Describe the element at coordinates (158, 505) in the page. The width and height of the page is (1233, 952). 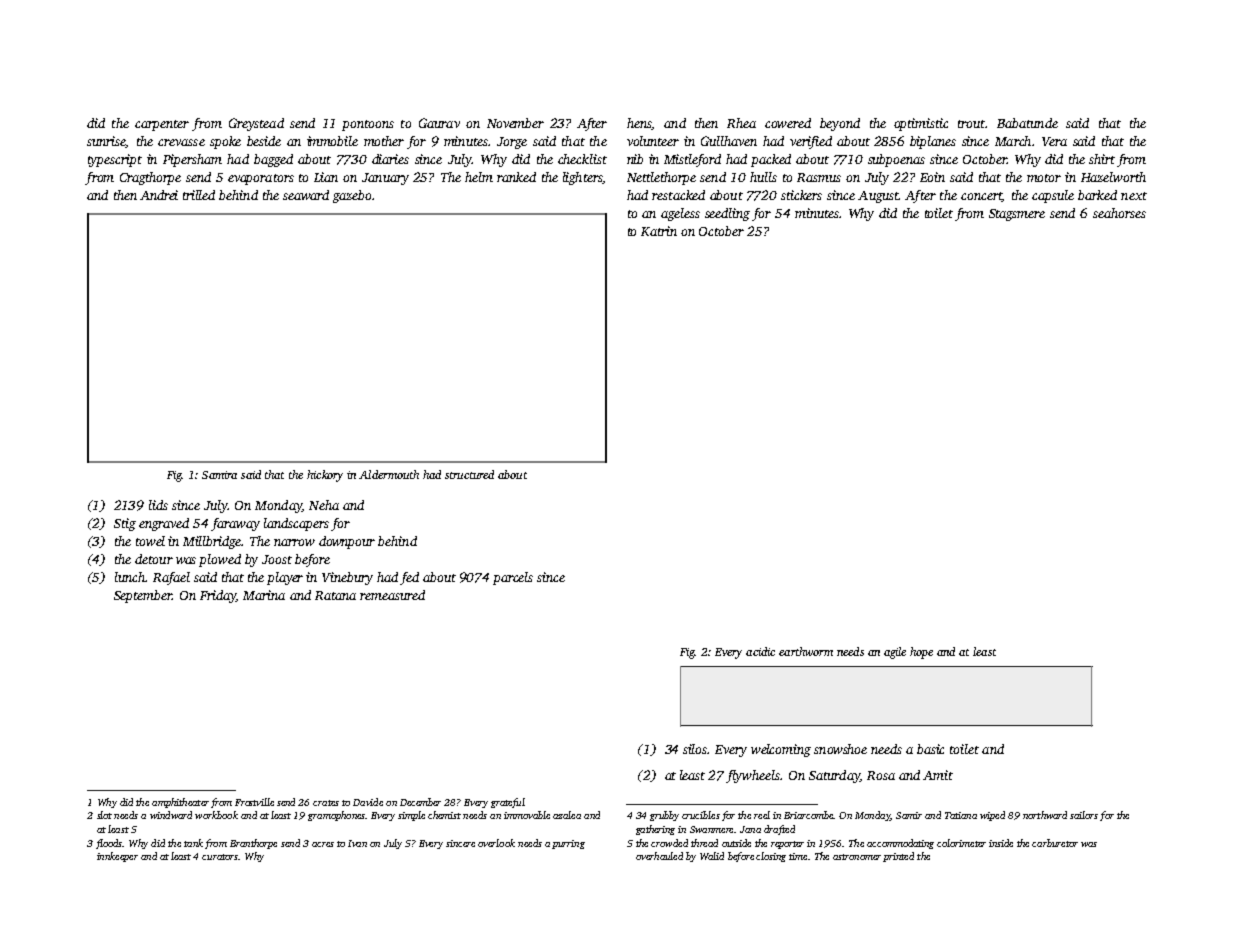
I see `lids` at that location.
